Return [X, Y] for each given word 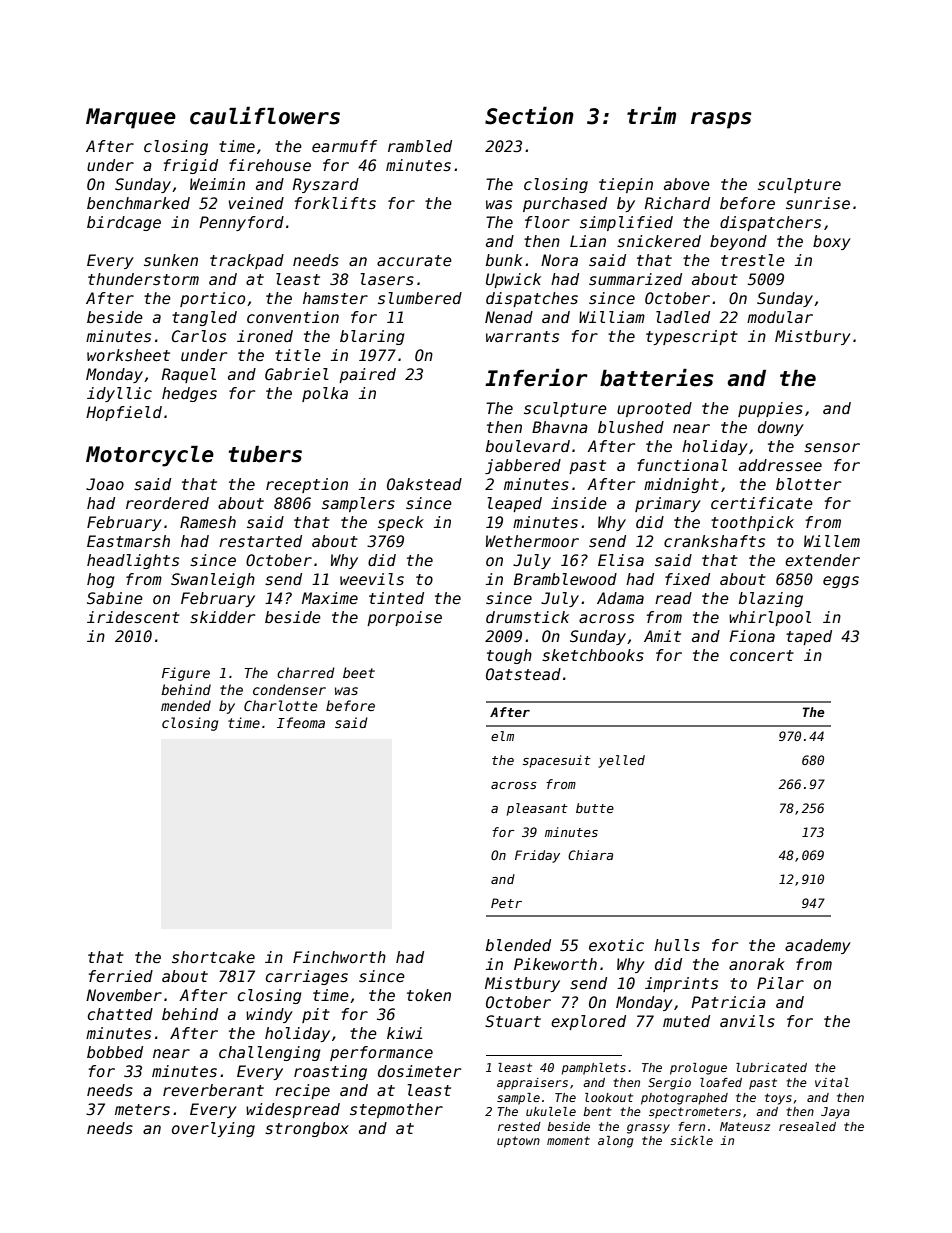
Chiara [590, 855]
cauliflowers [265, 116]
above [687, 184]
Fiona [752, 636]
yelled [621, 761]
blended [518, 945]
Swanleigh [213, 580]
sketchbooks [593, 655]
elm [502, 736]
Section [529, 116]
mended [186, 705]
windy [269, 1015]
